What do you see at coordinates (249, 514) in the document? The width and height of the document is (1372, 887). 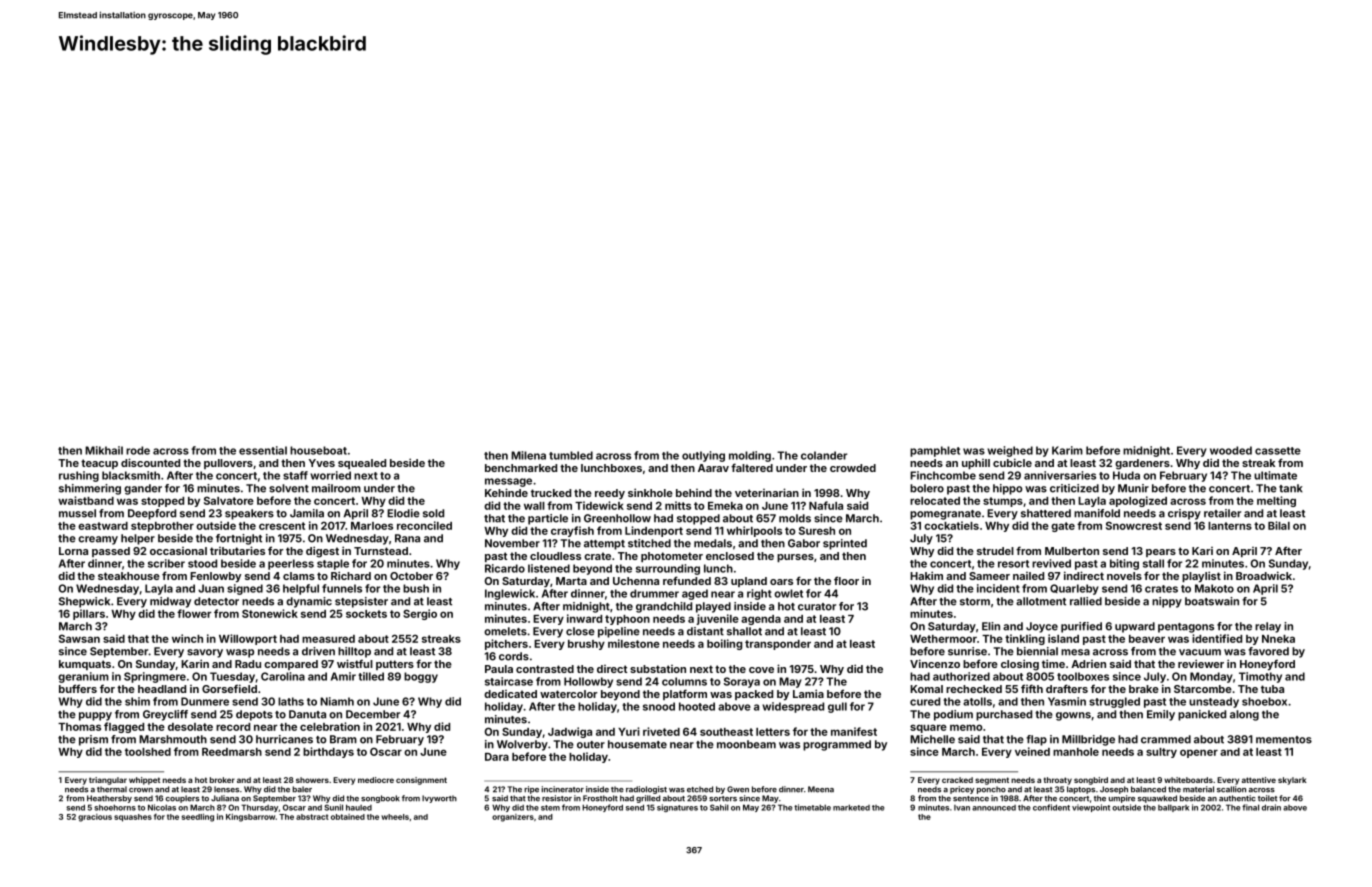 I see `speakers` at bounding box center [249, 514].
